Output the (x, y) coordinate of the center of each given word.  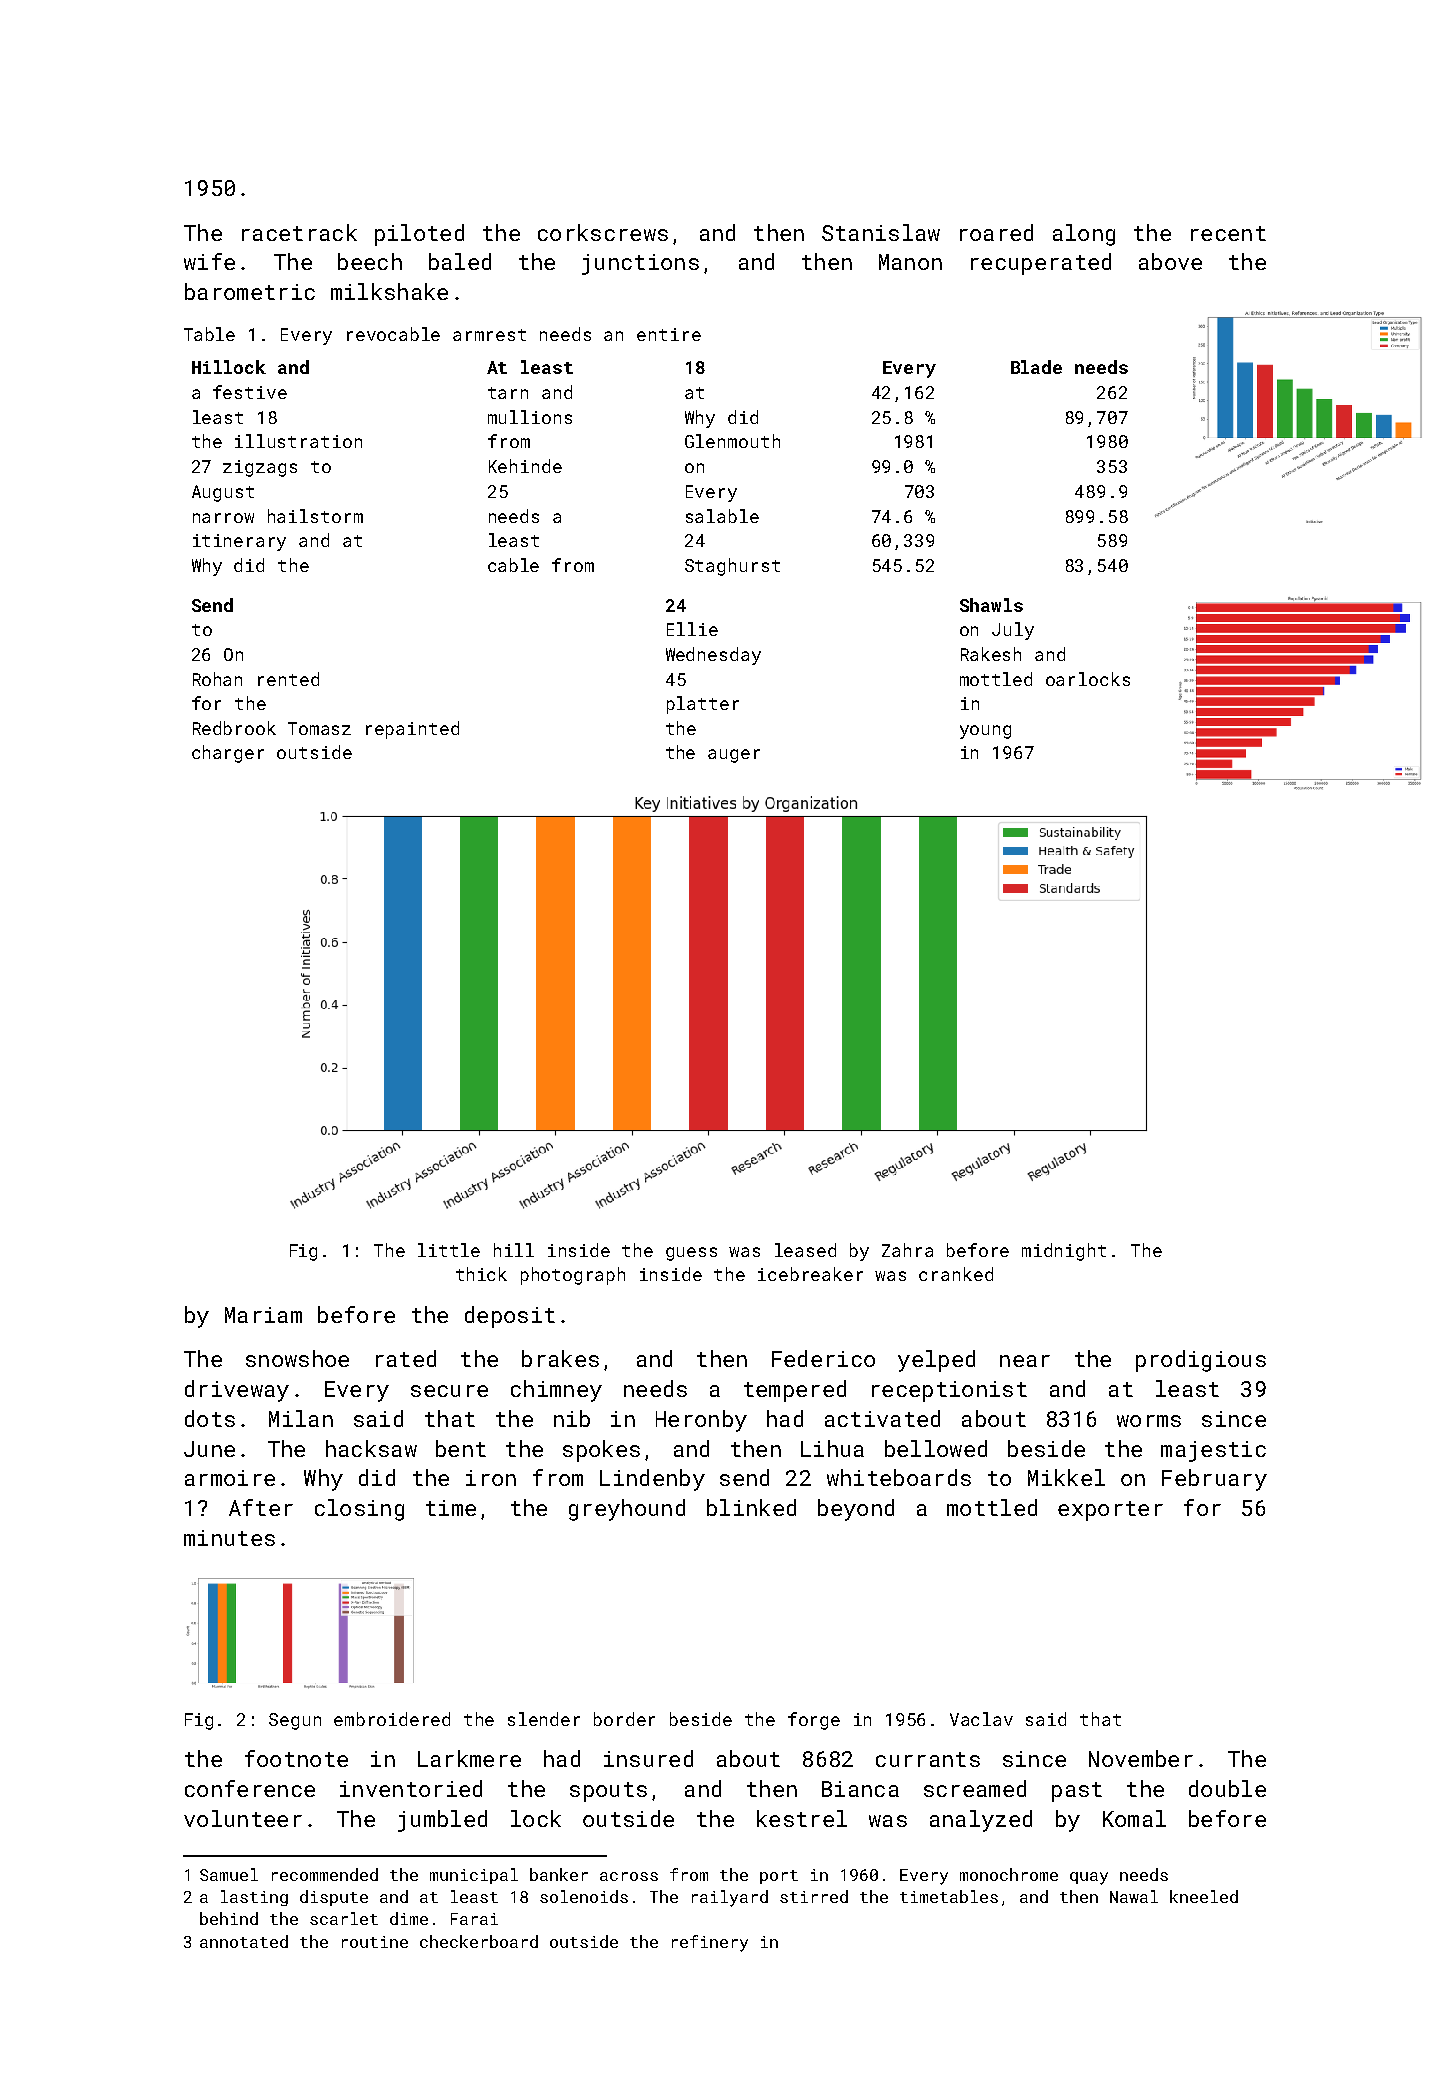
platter (703, 705)
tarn (508, 393)
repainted (412, 730)
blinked (751, 1507)
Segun (295, 1721)
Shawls (991, 605)
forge (814, 1721)
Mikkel (1066, 1477)
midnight (1064, 1252)
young (985, 732)
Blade (1036, 367)
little (449, 1250)
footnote (296, 1758)
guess (691, 1254)
